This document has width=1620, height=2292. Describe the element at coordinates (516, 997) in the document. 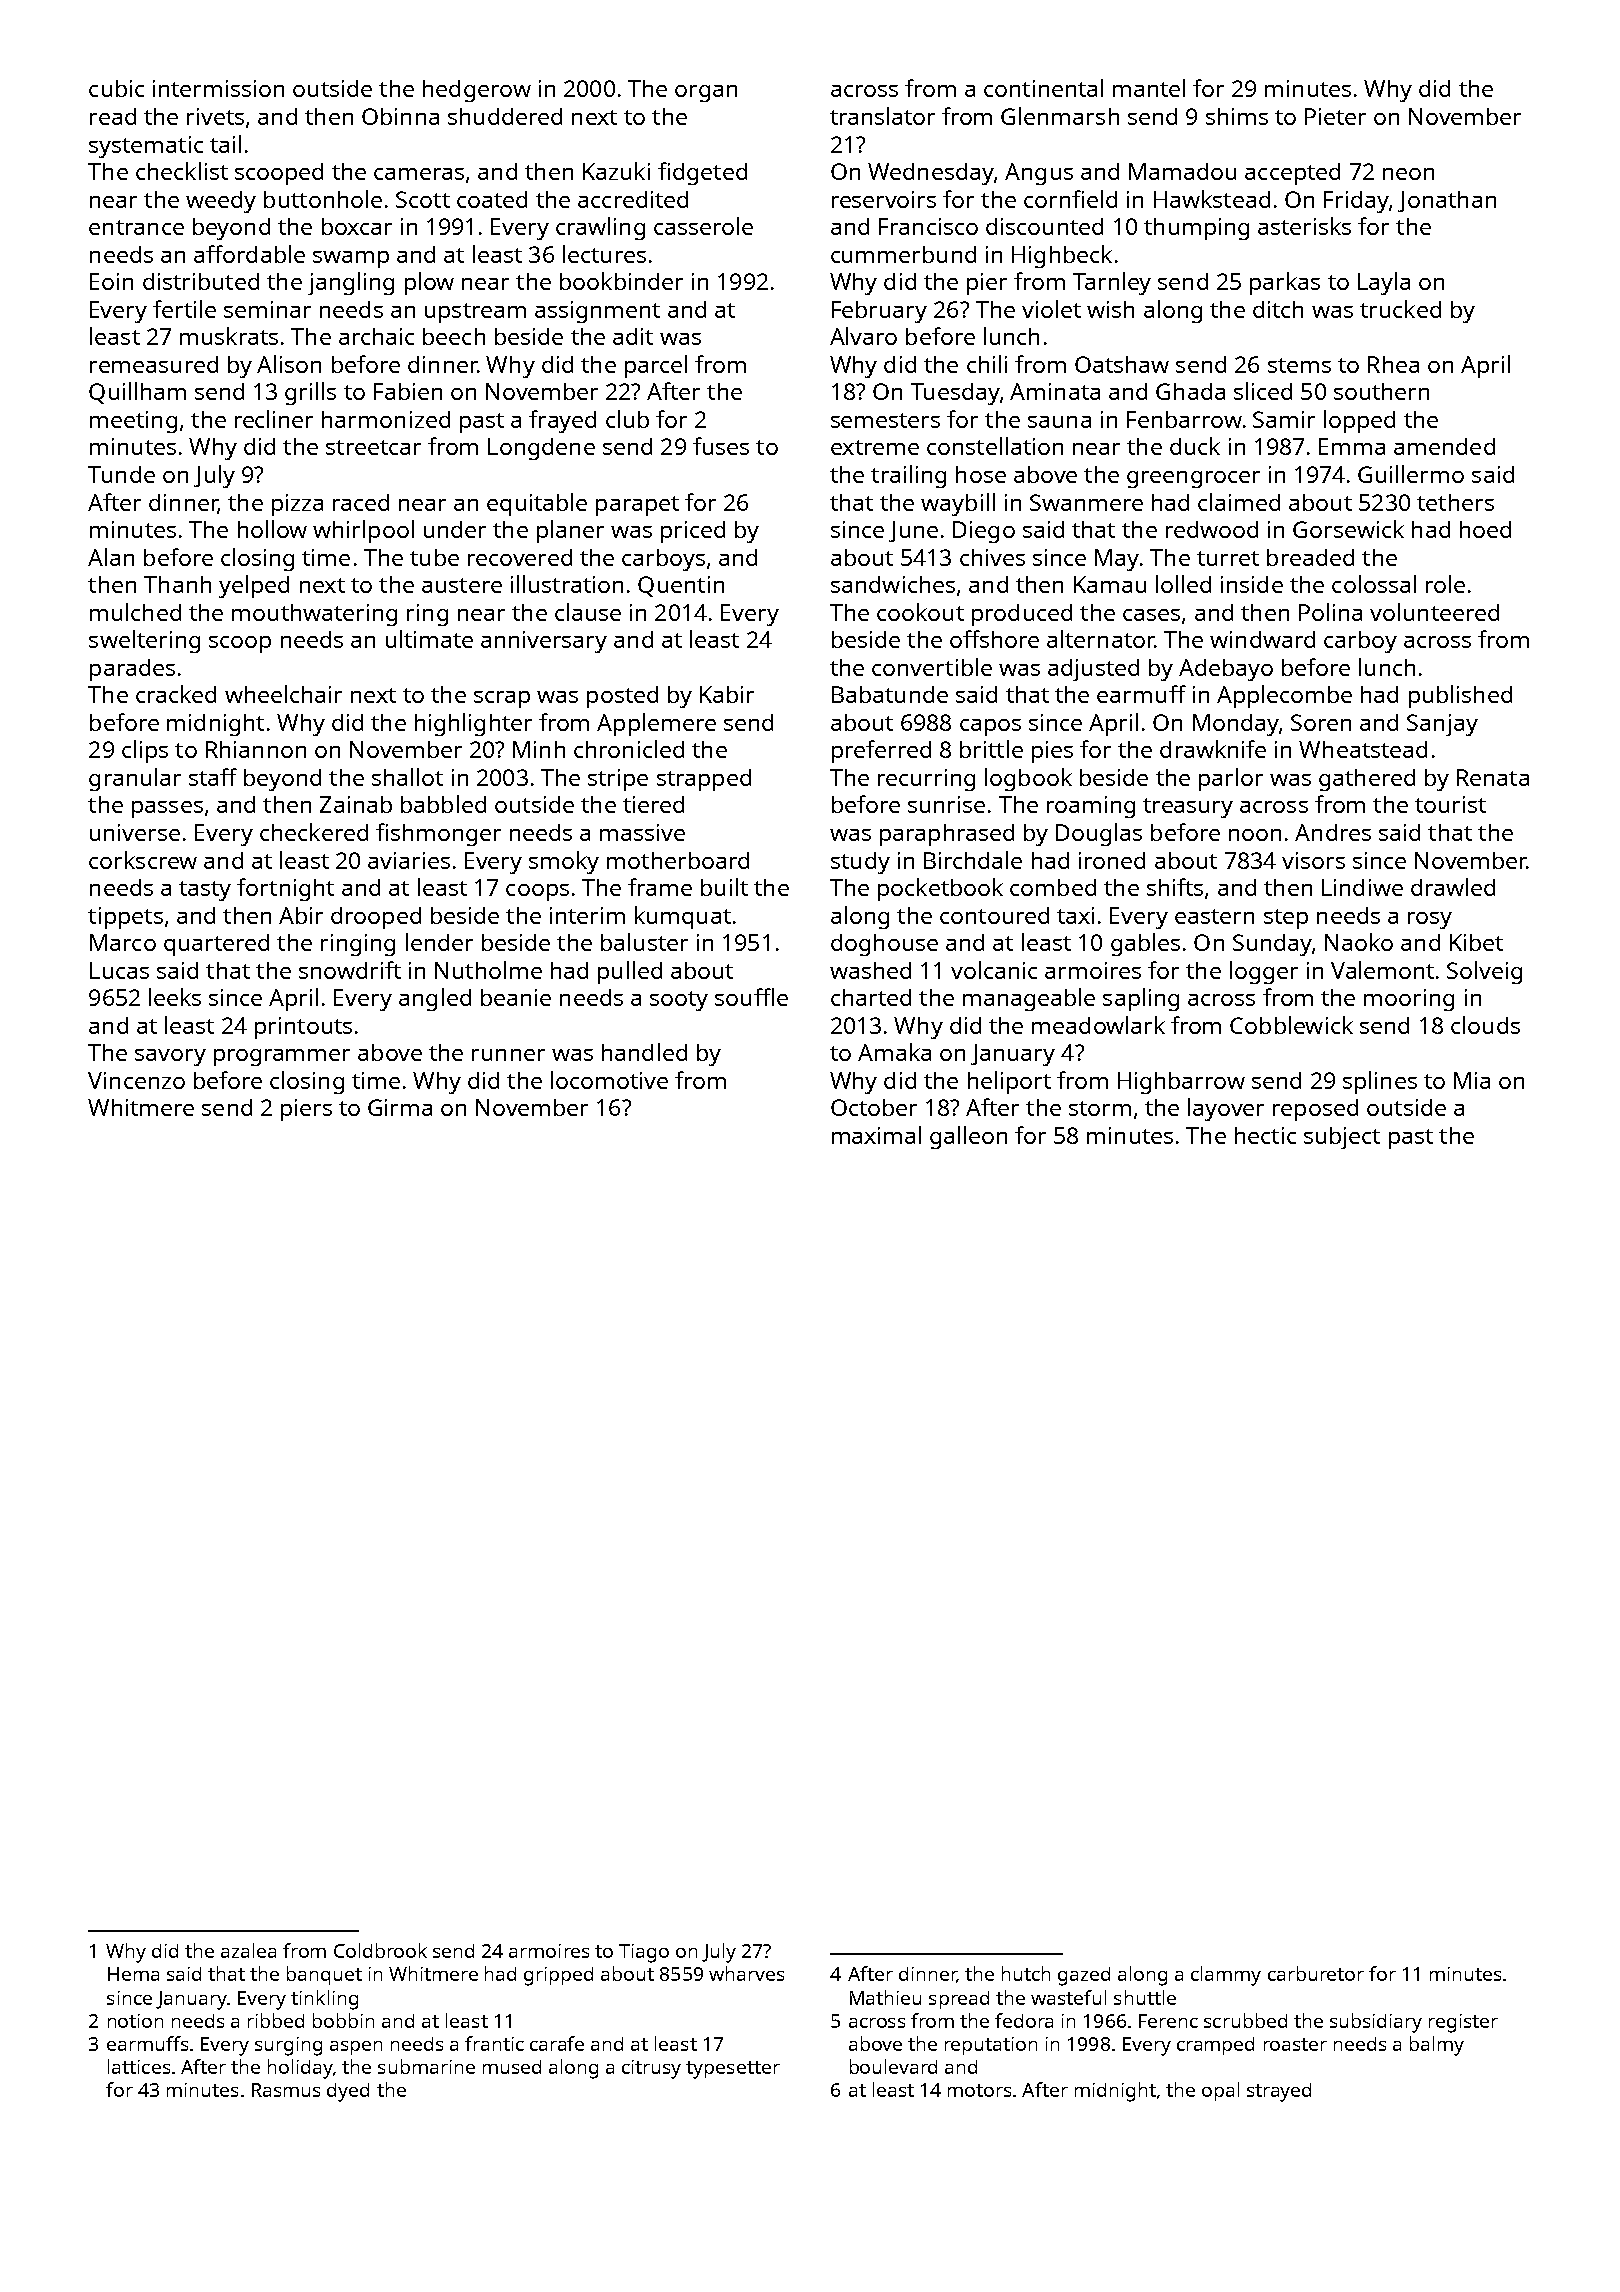

I see `beanie` at that location.
